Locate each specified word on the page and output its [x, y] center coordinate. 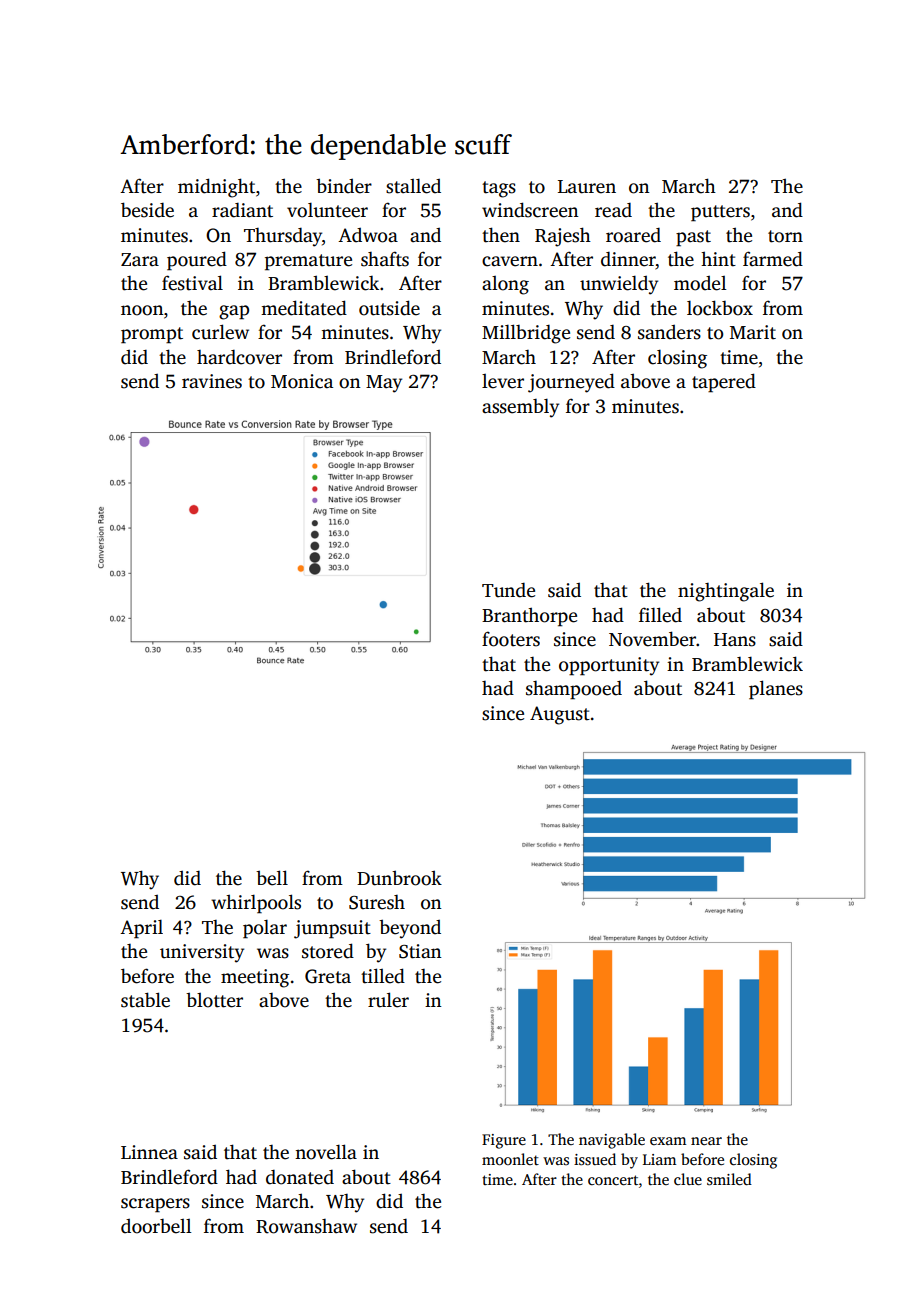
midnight [216, 188]
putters [720, 213]
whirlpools [256, 904]
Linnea [149, 1152]
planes [776, 690]
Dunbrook [399, 878]
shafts [385, 259]
